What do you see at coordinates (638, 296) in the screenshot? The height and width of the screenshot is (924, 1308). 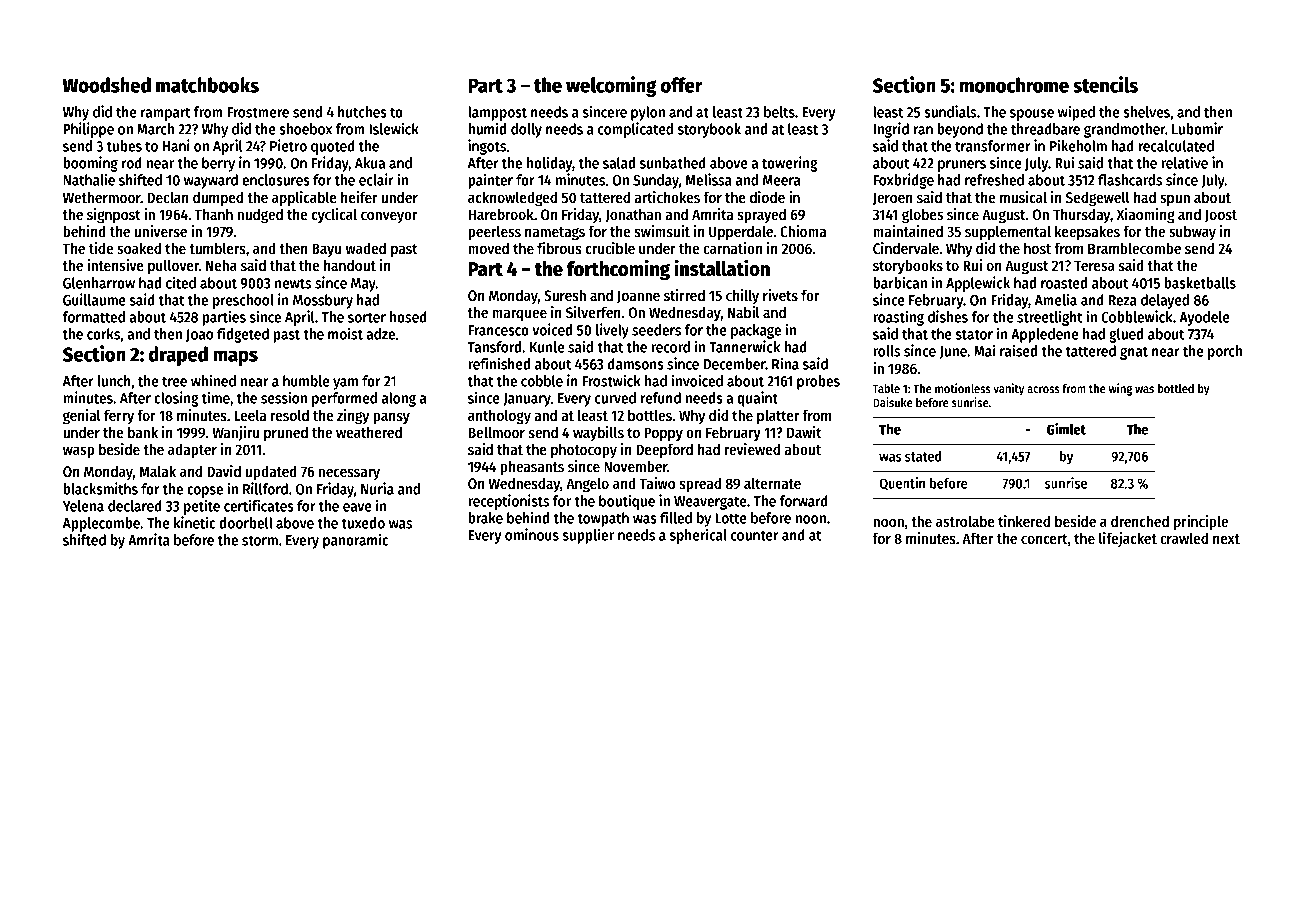 I see `Joanne` at bounding box center [638, 296].
